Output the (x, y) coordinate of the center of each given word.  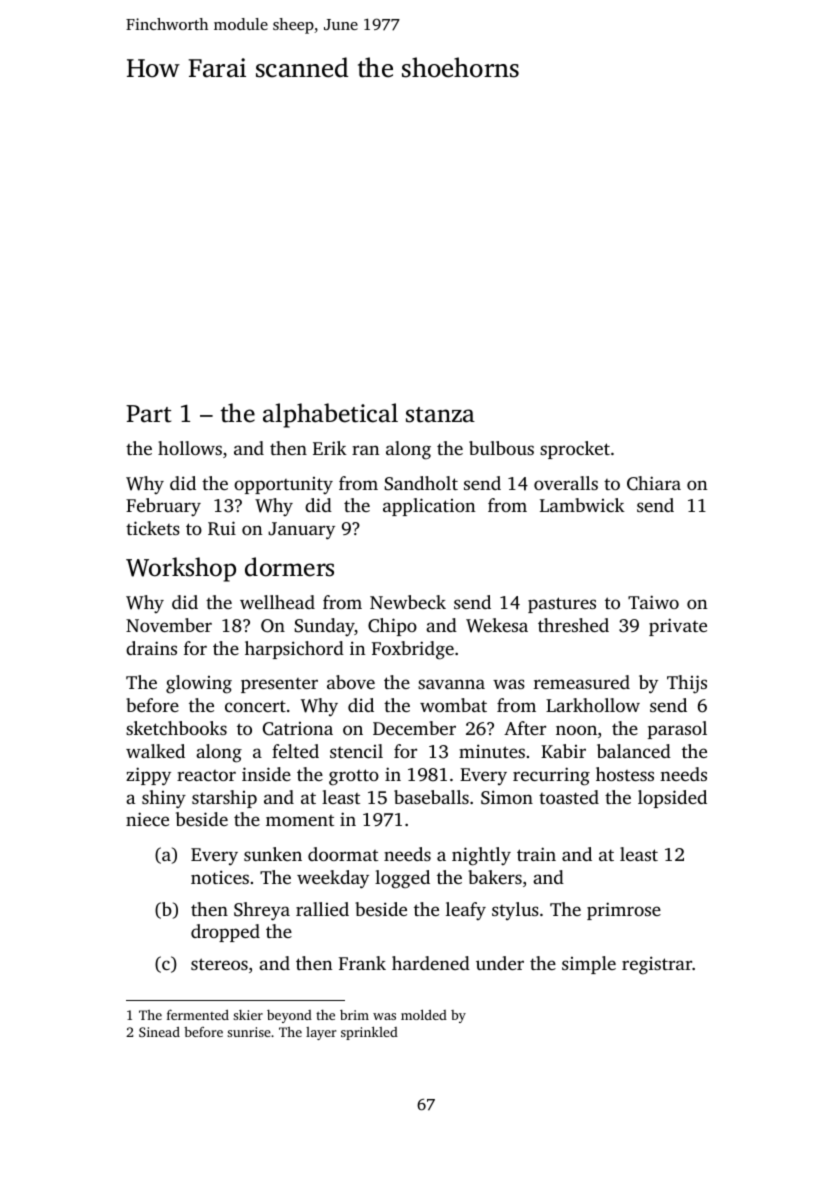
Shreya (262, 911)
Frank (362, 963)
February (163, 507)
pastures (562, 605)
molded (424, 1014)
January (301, 531)
